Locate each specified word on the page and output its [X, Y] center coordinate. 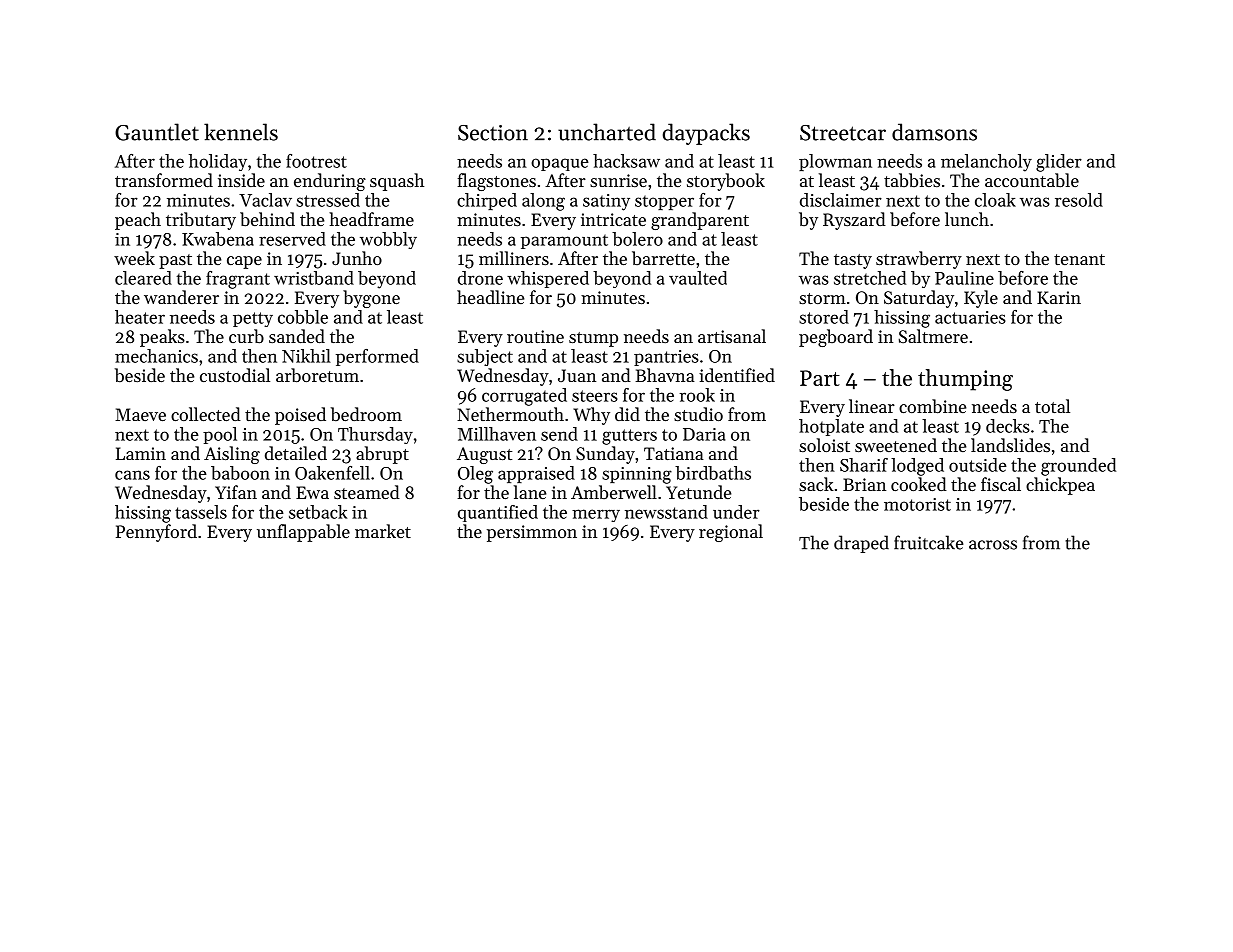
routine [535, 336]
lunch [967, 219]
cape [244, 262]
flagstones [496, 182]
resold [1079, 200]
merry [596, 515]
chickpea [1060, 486]
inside [241, 180]
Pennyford [156, 533]
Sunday [605, 455]
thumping [965, 380]
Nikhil [306, 356]
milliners [514, 258]
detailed [296, 453]
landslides [1010, 445]
